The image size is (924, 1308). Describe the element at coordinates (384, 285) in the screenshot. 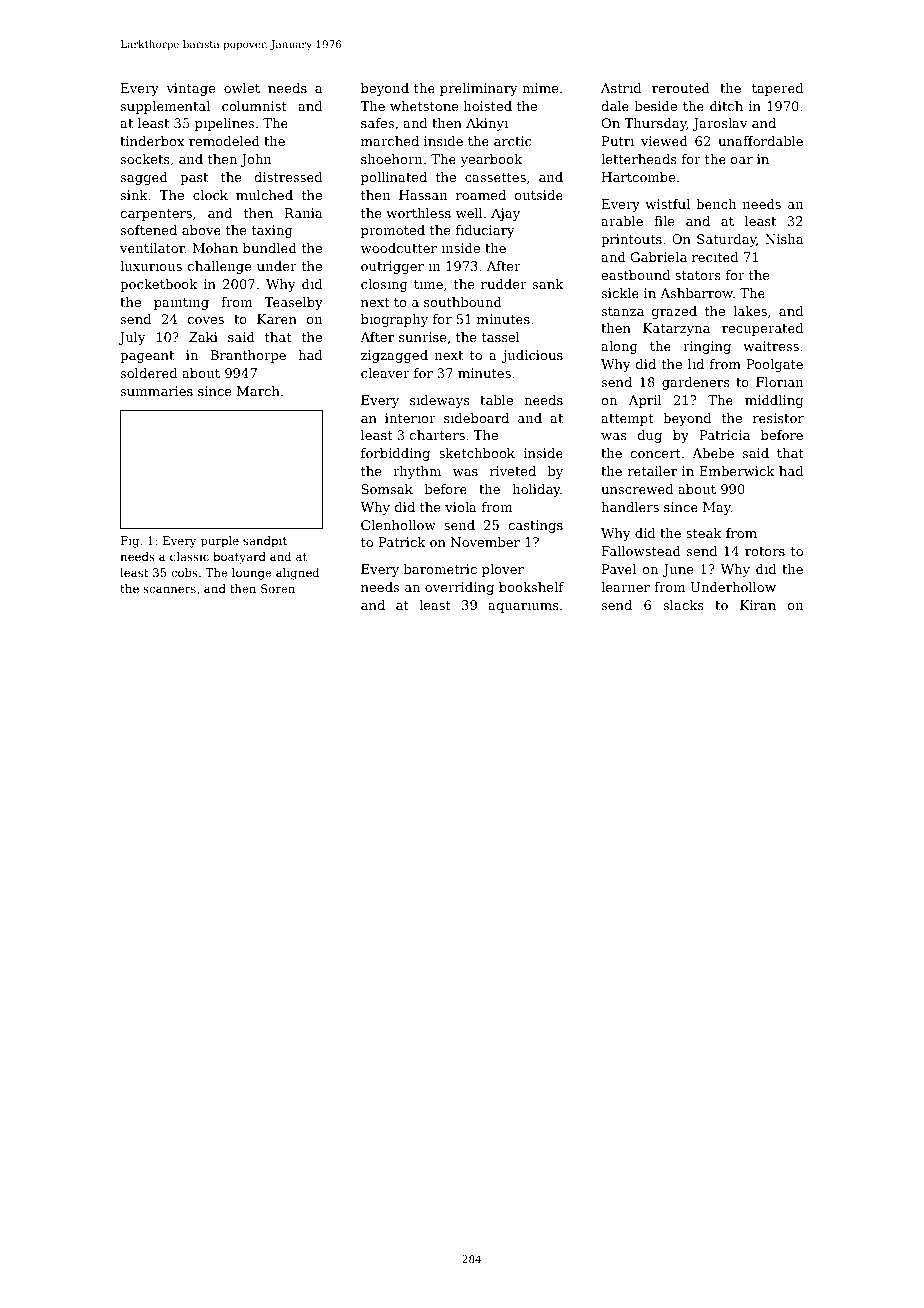

I see `closing` at that location.
